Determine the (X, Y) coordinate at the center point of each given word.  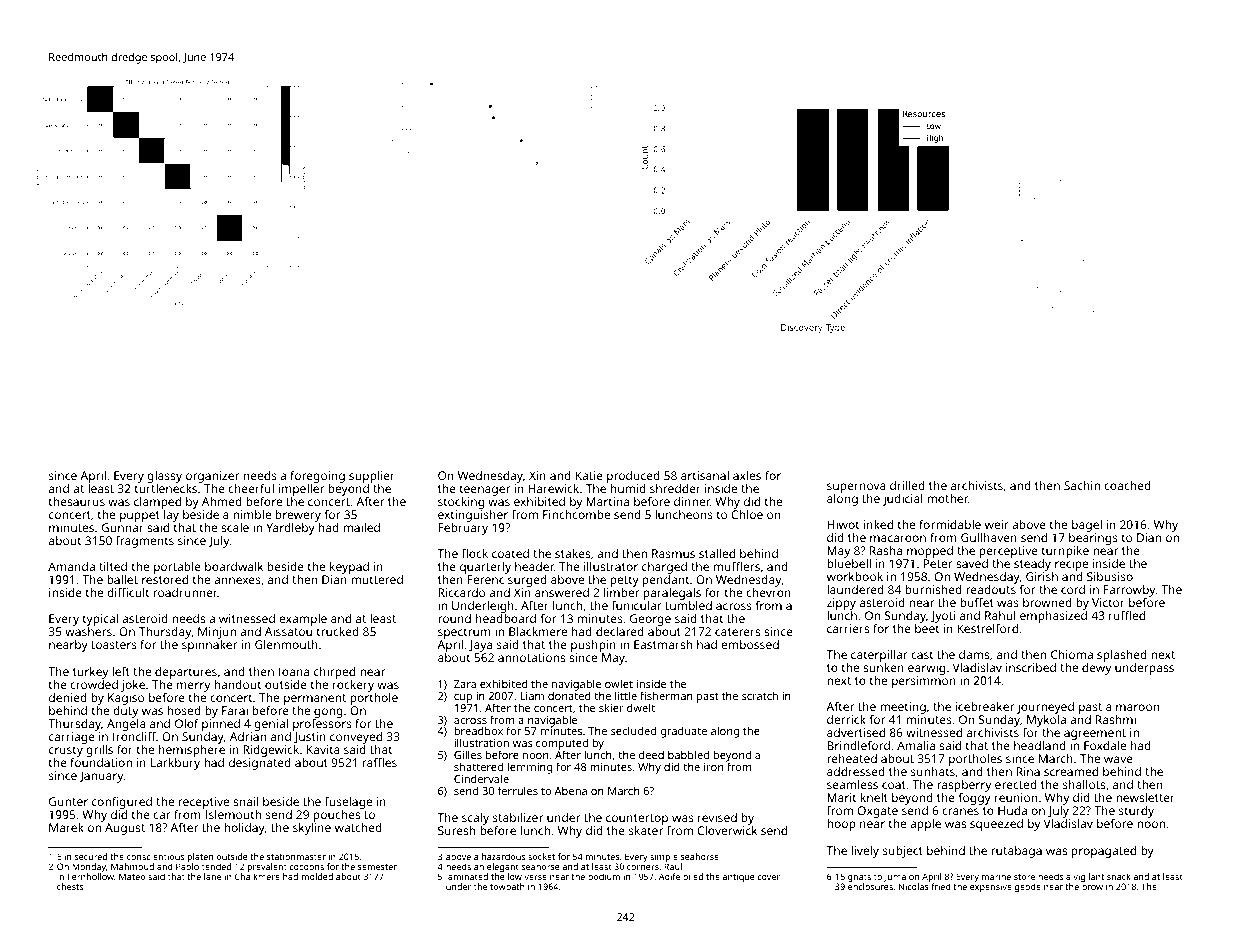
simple (664, 858)
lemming (529, 768)
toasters (114, 645)
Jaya (481, 647)
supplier (372, 477)
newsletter (1145, 797)
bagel (1087, 526)
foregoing (317, 477)
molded (317, 876)
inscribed (1031, 667)
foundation (101, 762)
